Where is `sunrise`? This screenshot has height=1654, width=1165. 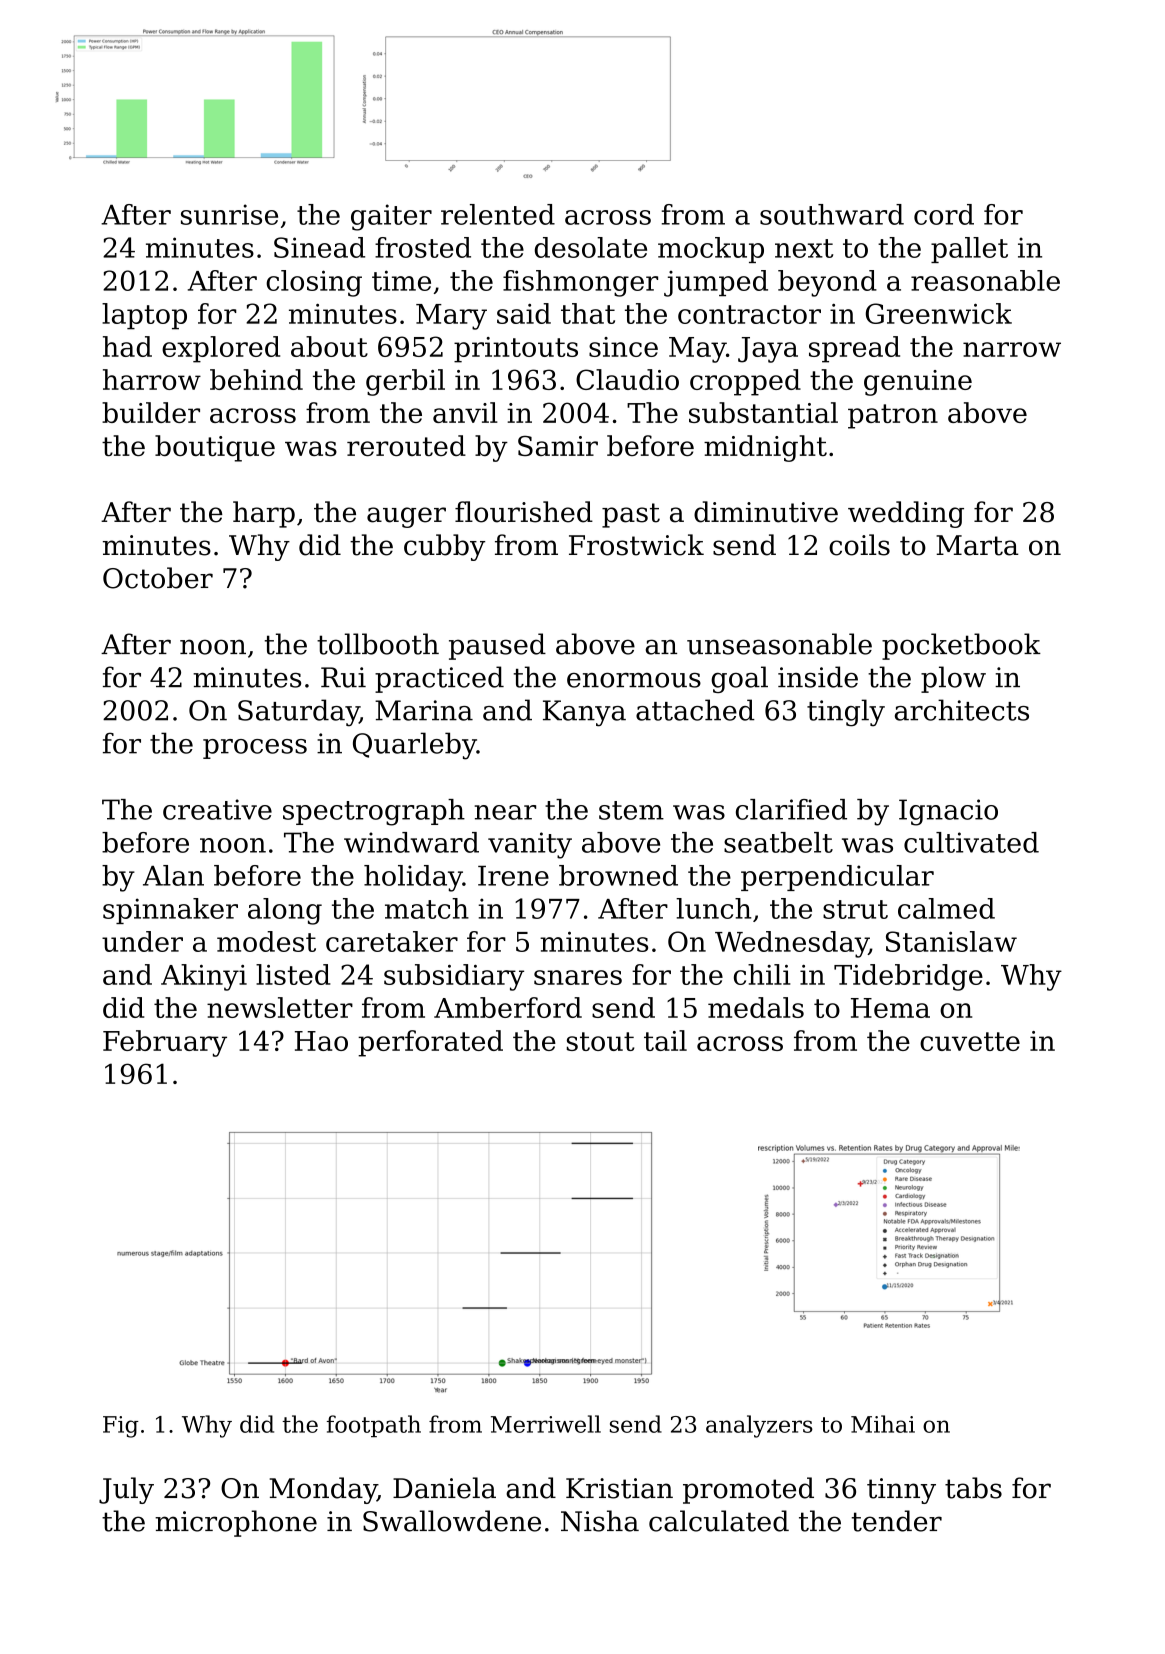
sunrise is located at coordinates (229, 214).
